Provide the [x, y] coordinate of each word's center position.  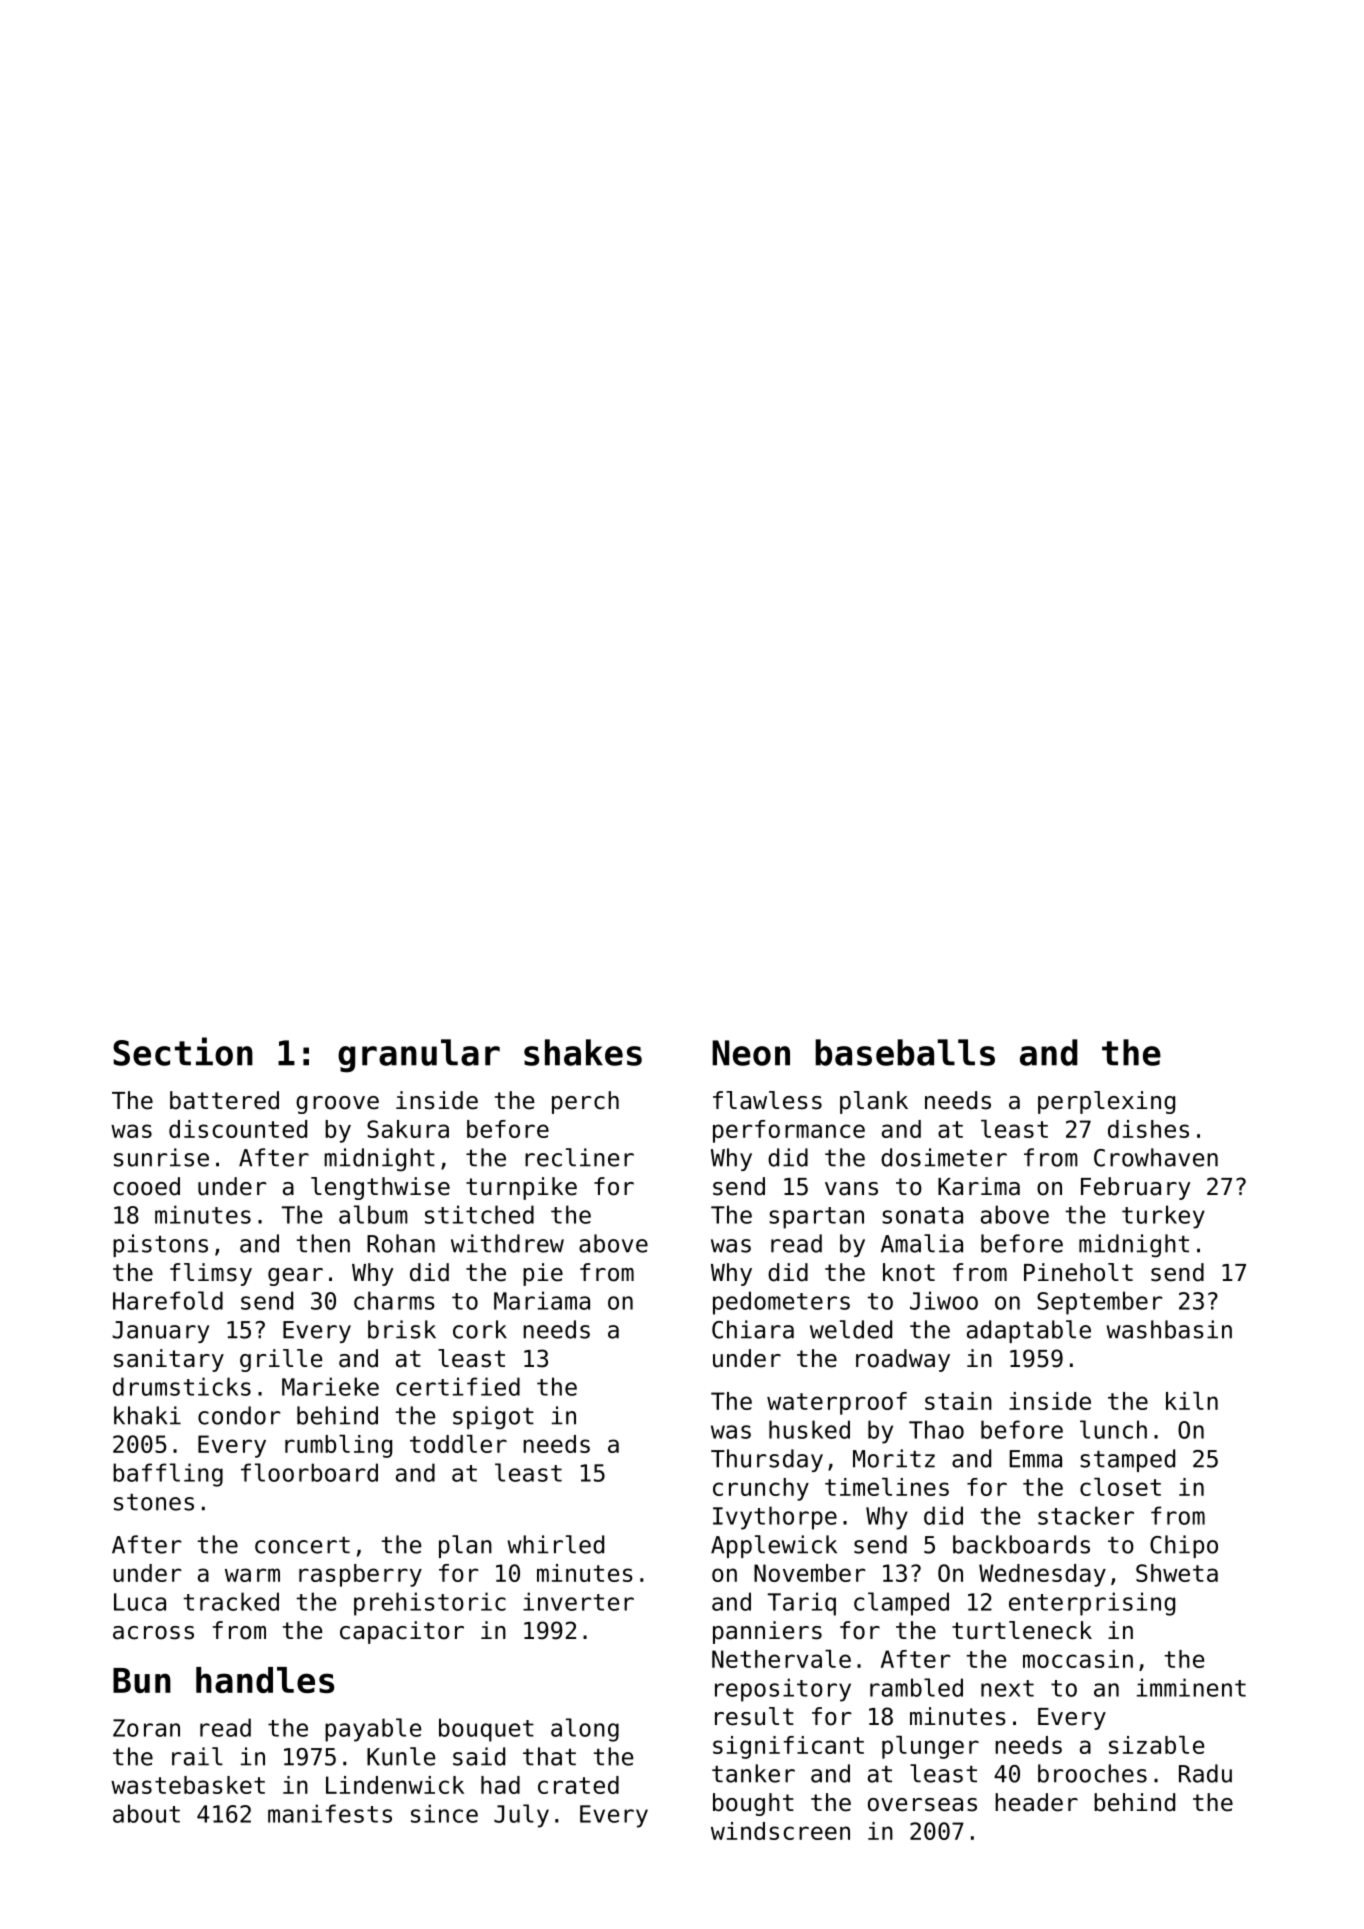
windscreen [780, 1831]
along [585, 1730]
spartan [816, 1218]
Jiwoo [944, 1300]
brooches [1092, 1773]
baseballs [905, 1052]
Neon [751, 1053]
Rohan [401, 1243]
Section [183, 1051]
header [1036, 1802]
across [153, 1633]
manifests [330, 1813]
